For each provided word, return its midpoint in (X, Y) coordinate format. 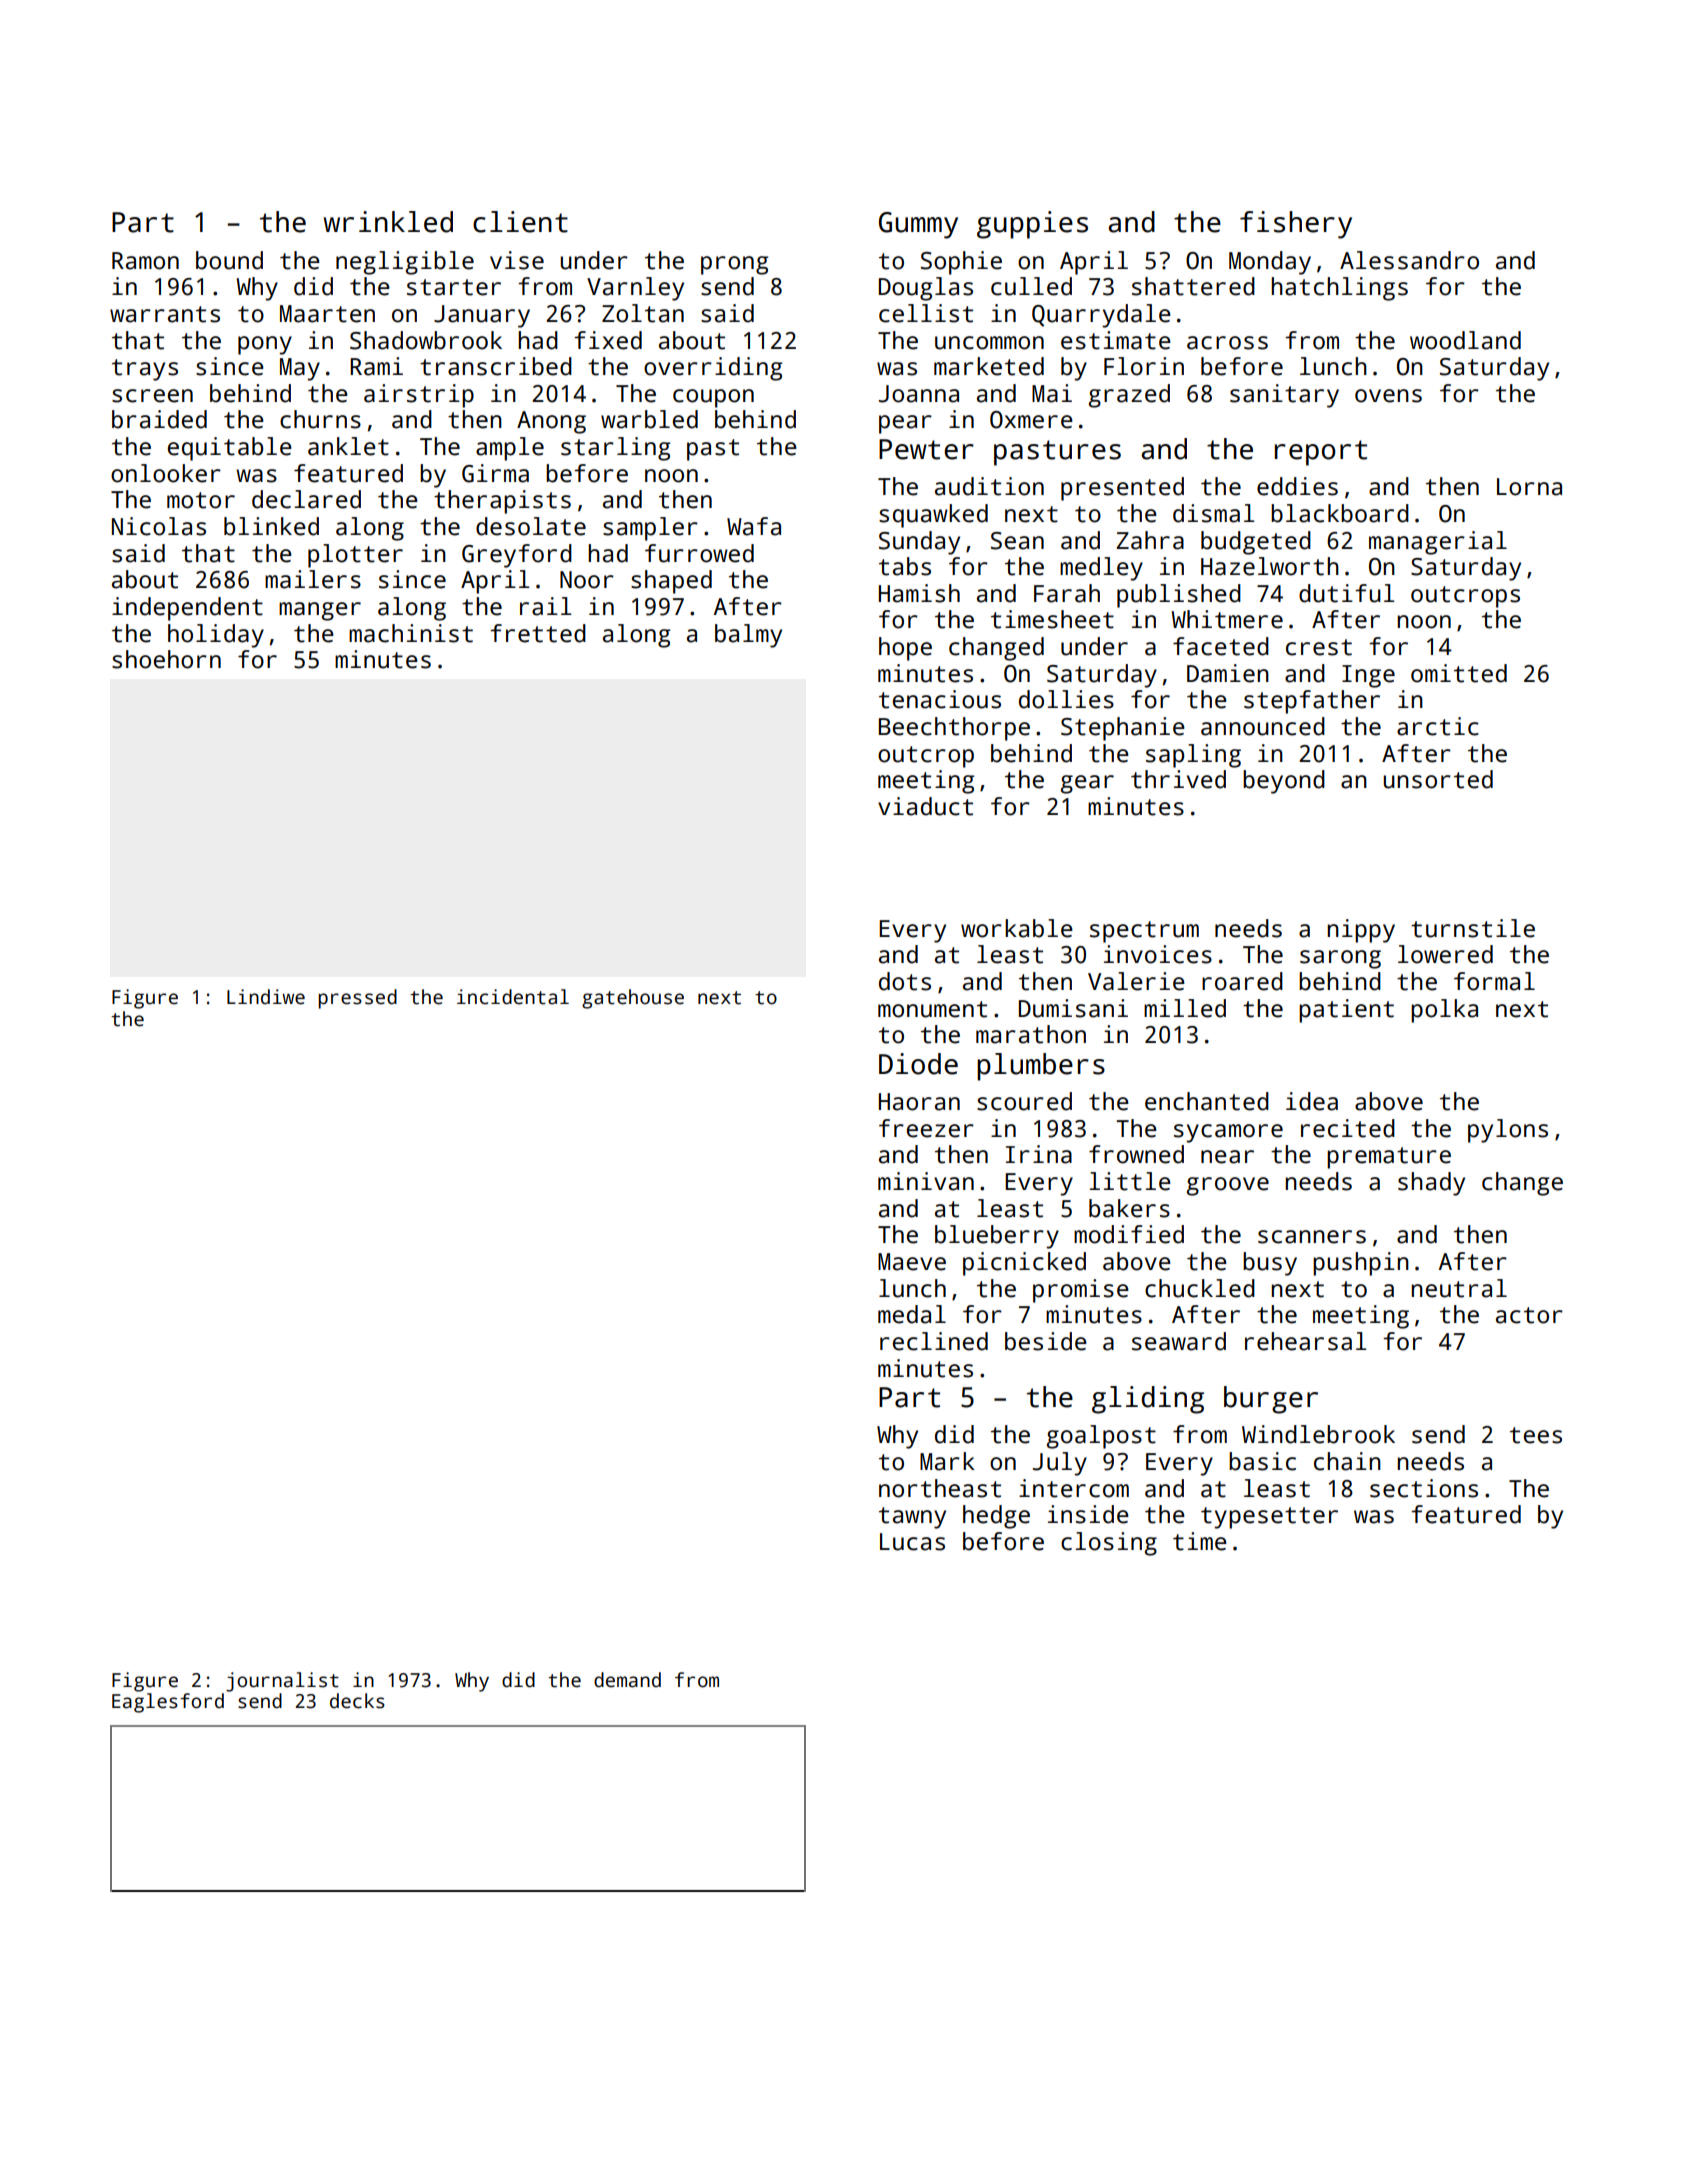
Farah (1067, 593)
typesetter (1269, 1518)
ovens (1388, 396)
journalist (282, 1682)
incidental (513, 997)
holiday (216, 636)
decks (357, 1701)
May (300, 369)
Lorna (1529, 487)
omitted (1459, 673)
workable (1017, 928)
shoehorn (166, 659)
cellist (926, 313)
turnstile (1473, 928)
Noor (587, 580)
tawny (912, 1518)
